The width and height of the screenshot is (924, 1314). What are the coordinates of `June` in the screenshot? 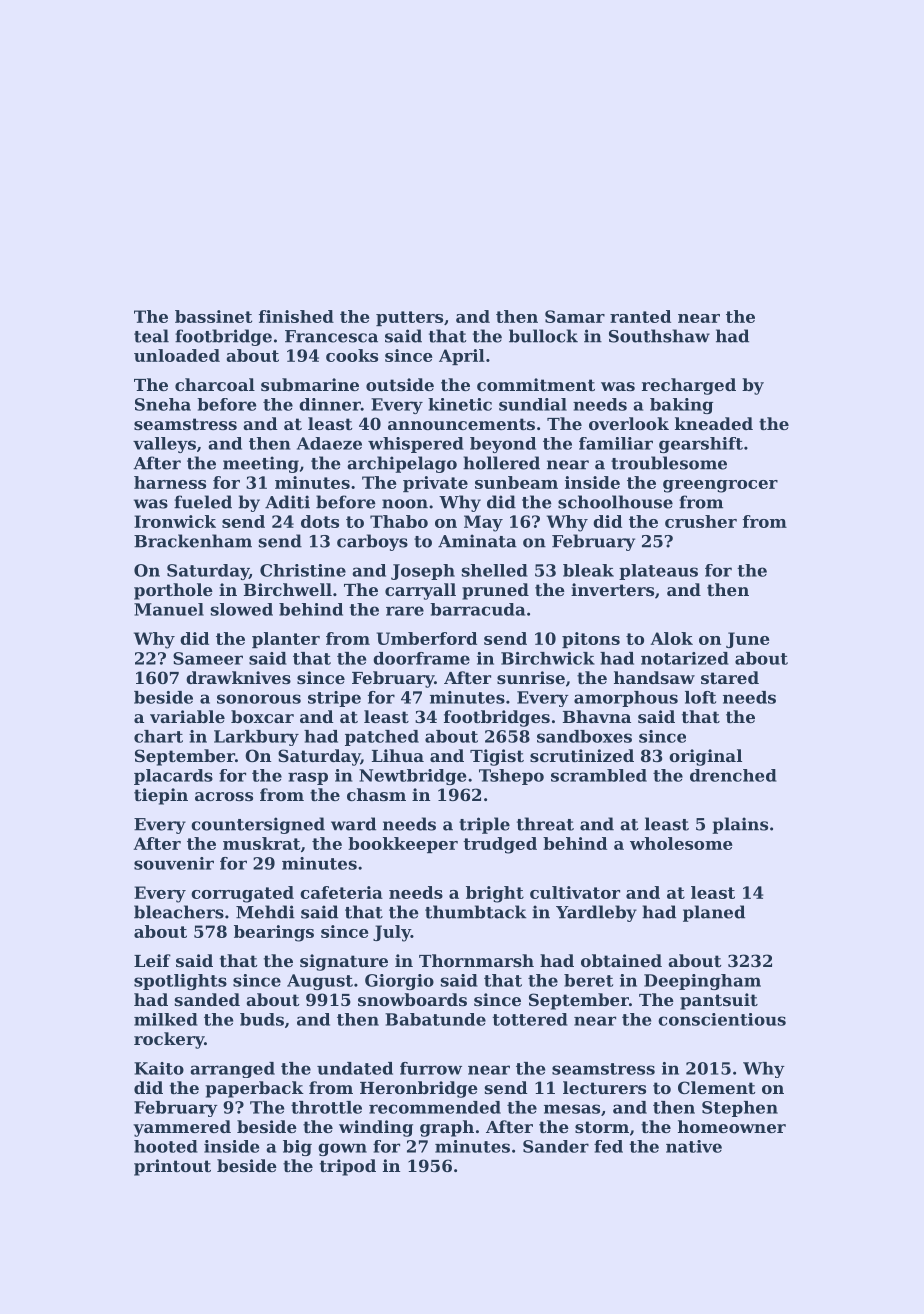 It's located at (748, 640).
